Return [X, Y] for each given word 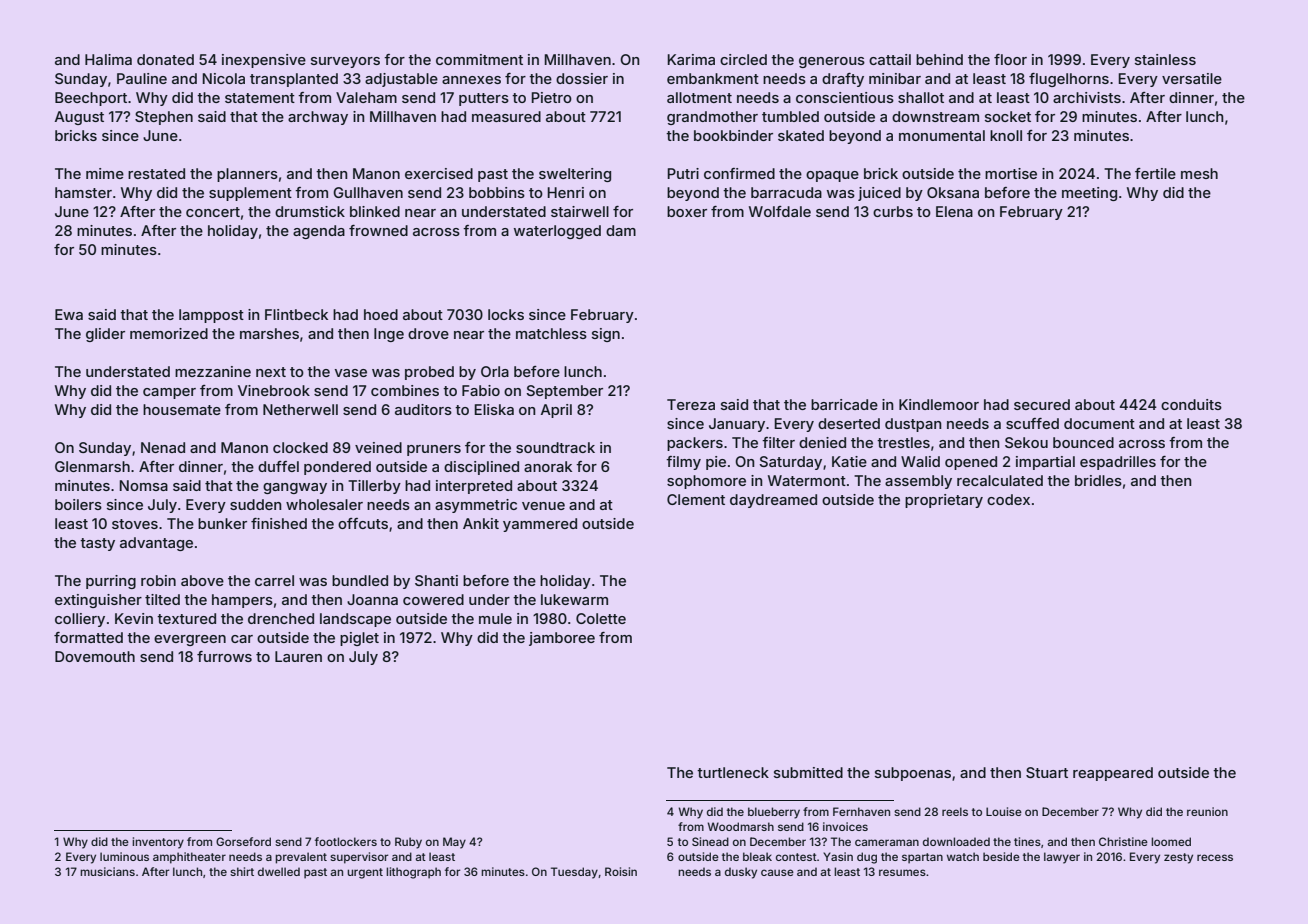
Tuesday [574, 873]
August [79, 118]
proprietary [944, 501]
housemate [182, 409]
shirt [242, 871]
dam [621, 230]
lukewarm [574, 599]
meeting [1089, 194]
